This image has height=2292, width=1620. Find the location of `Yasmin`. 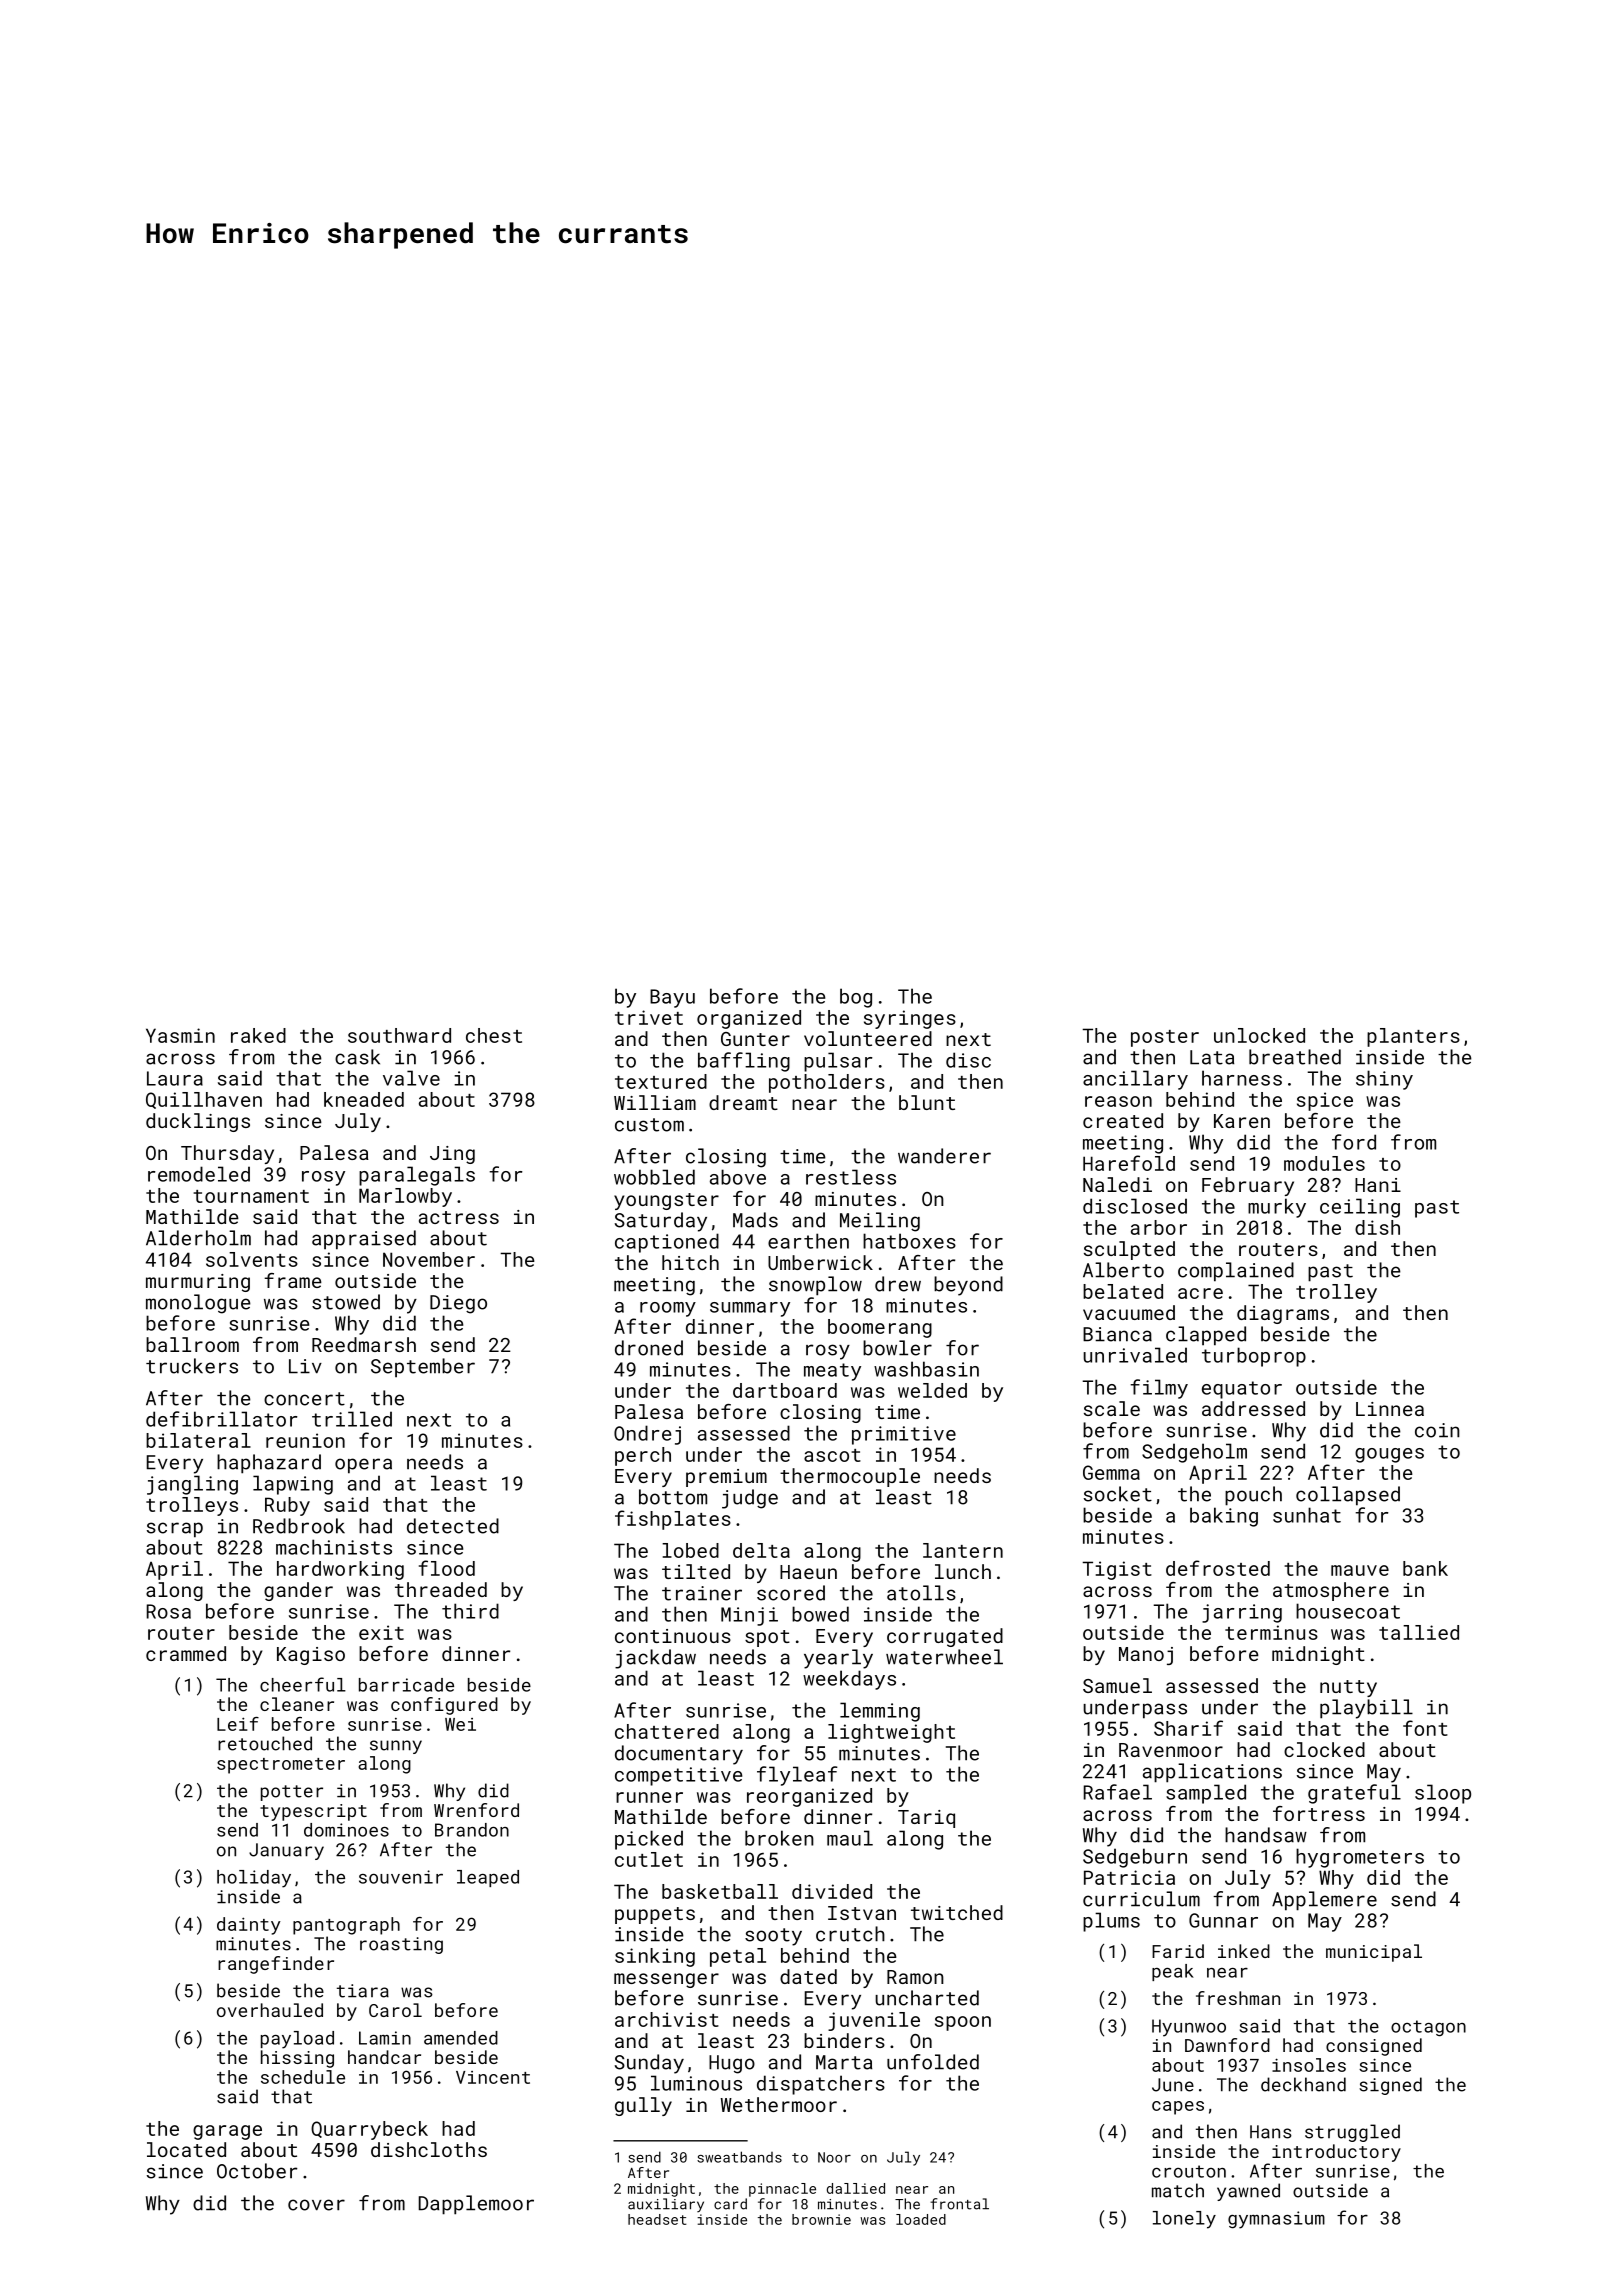

Yasmin is located at coordinates (180, 1035).
